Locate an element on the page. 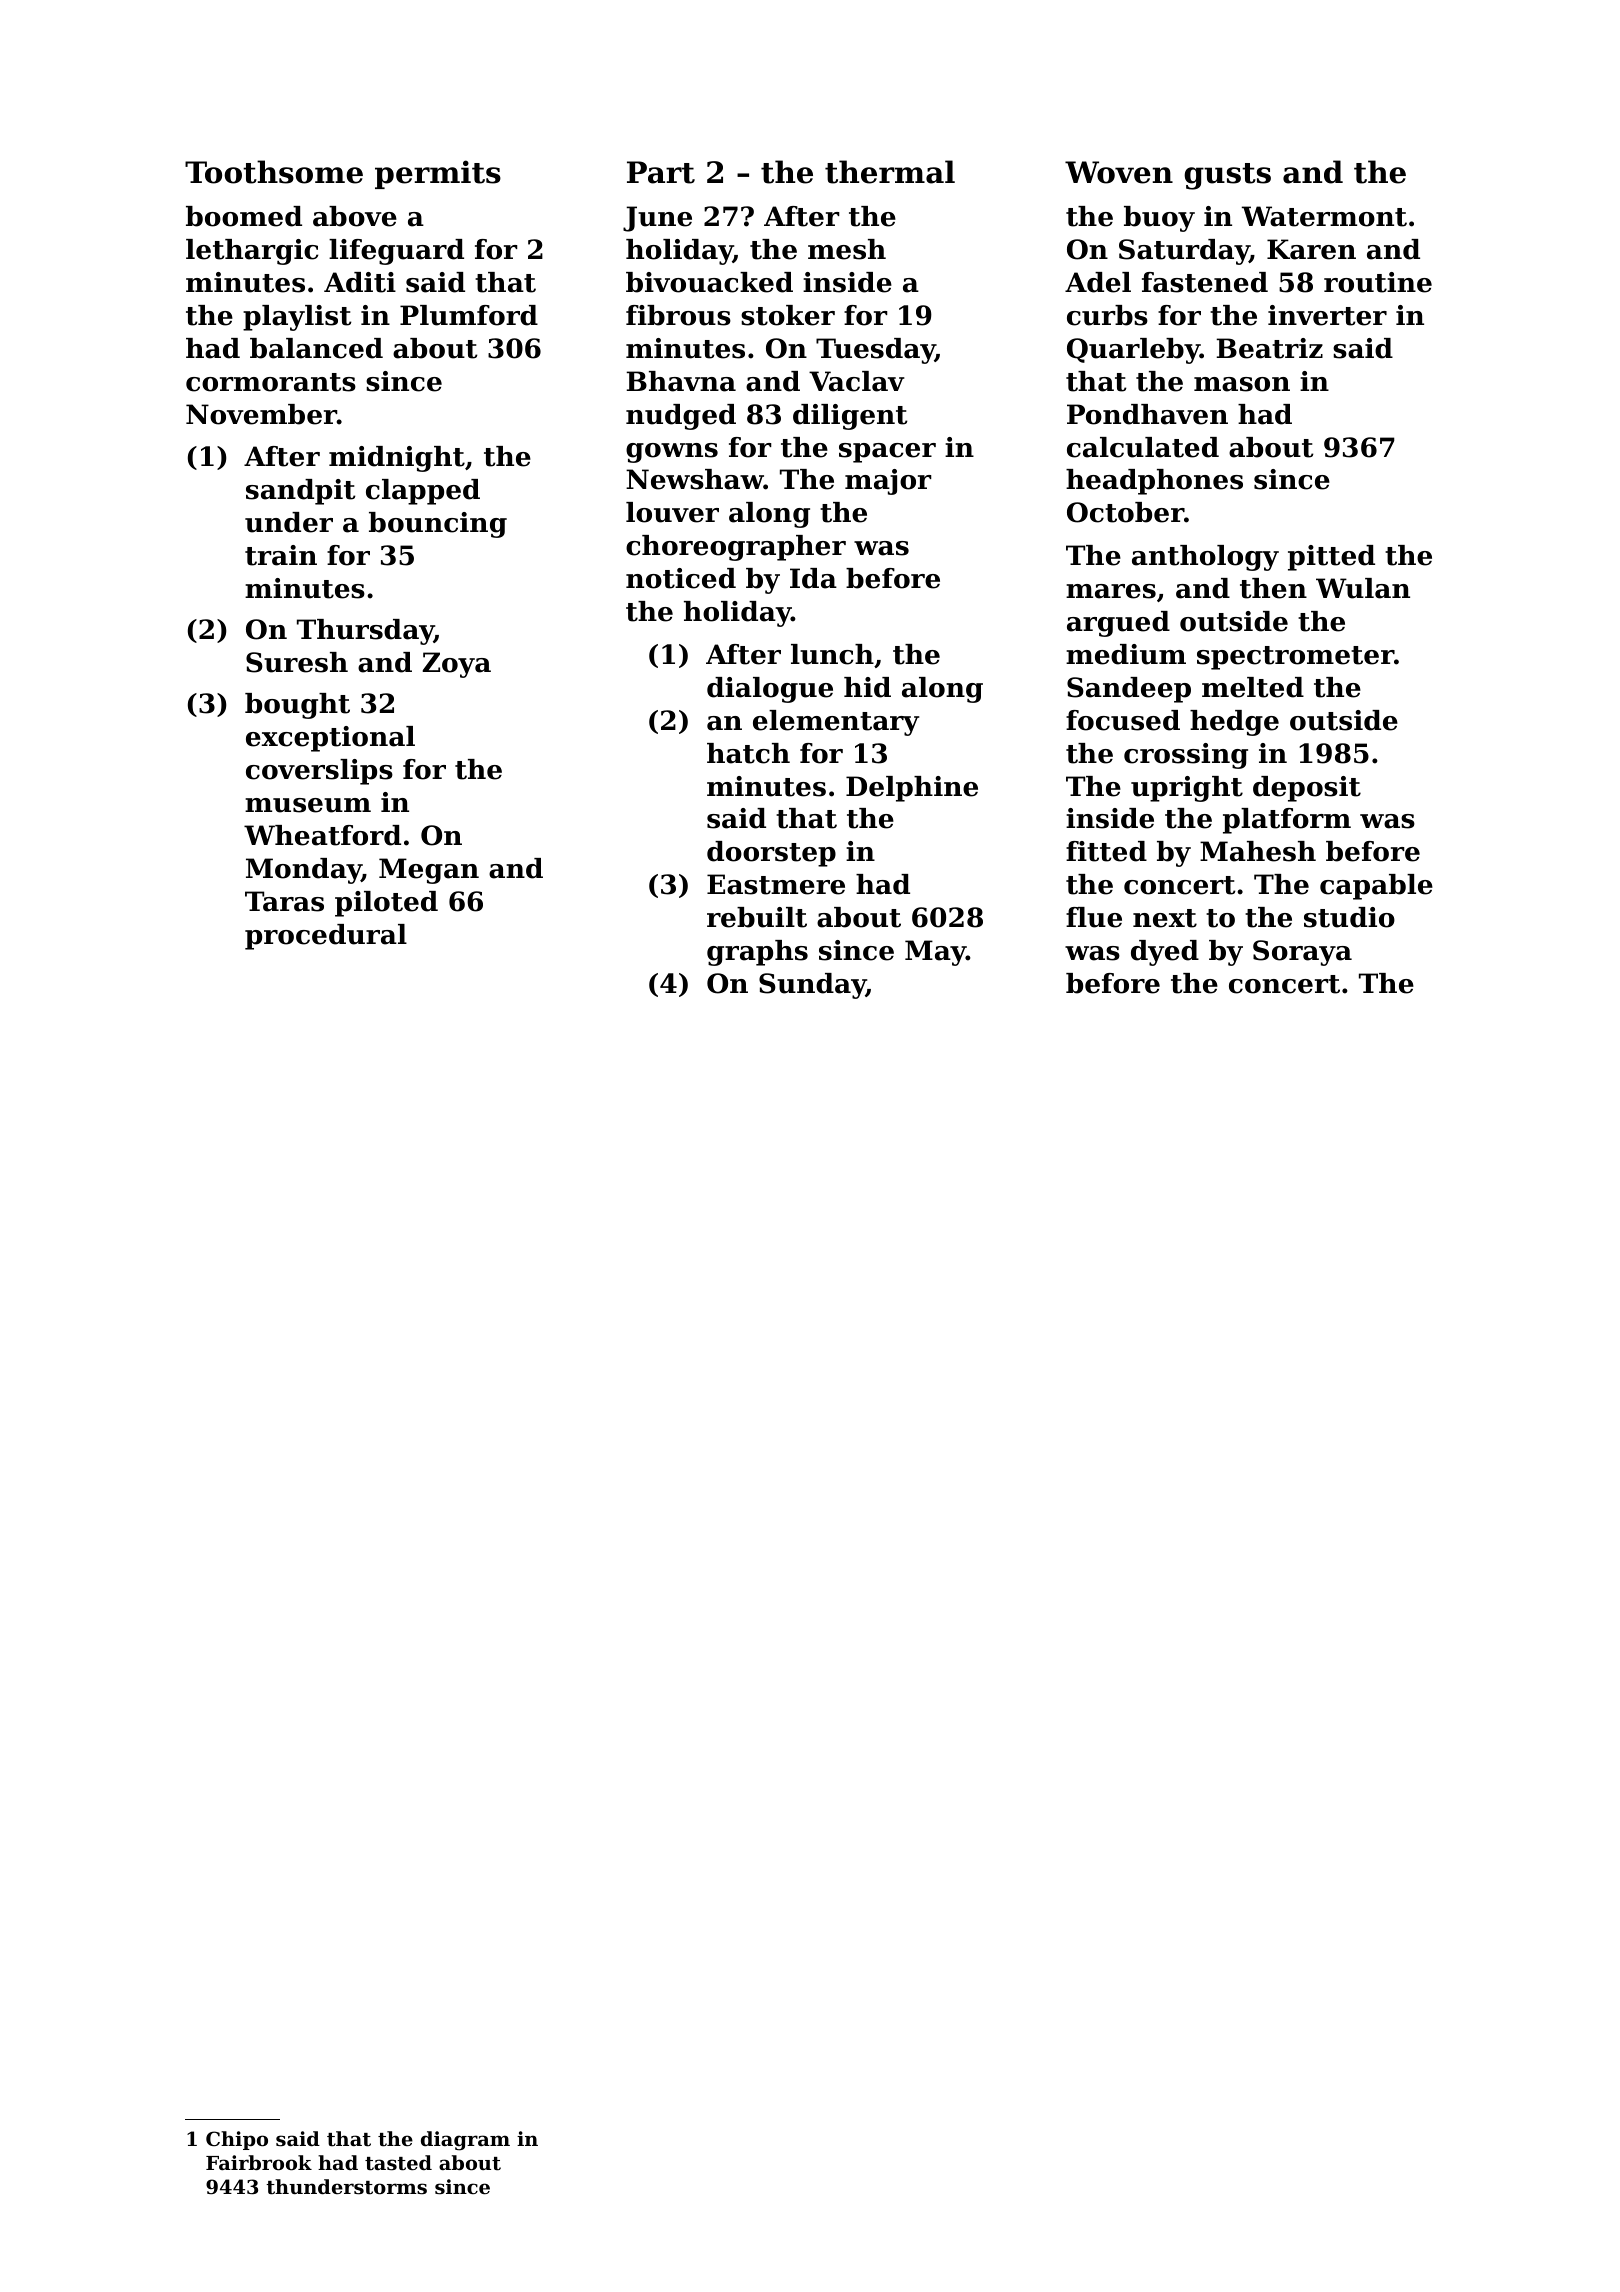 The image size is (1620, 2292). procedural is located at coordinates (326, 937).
